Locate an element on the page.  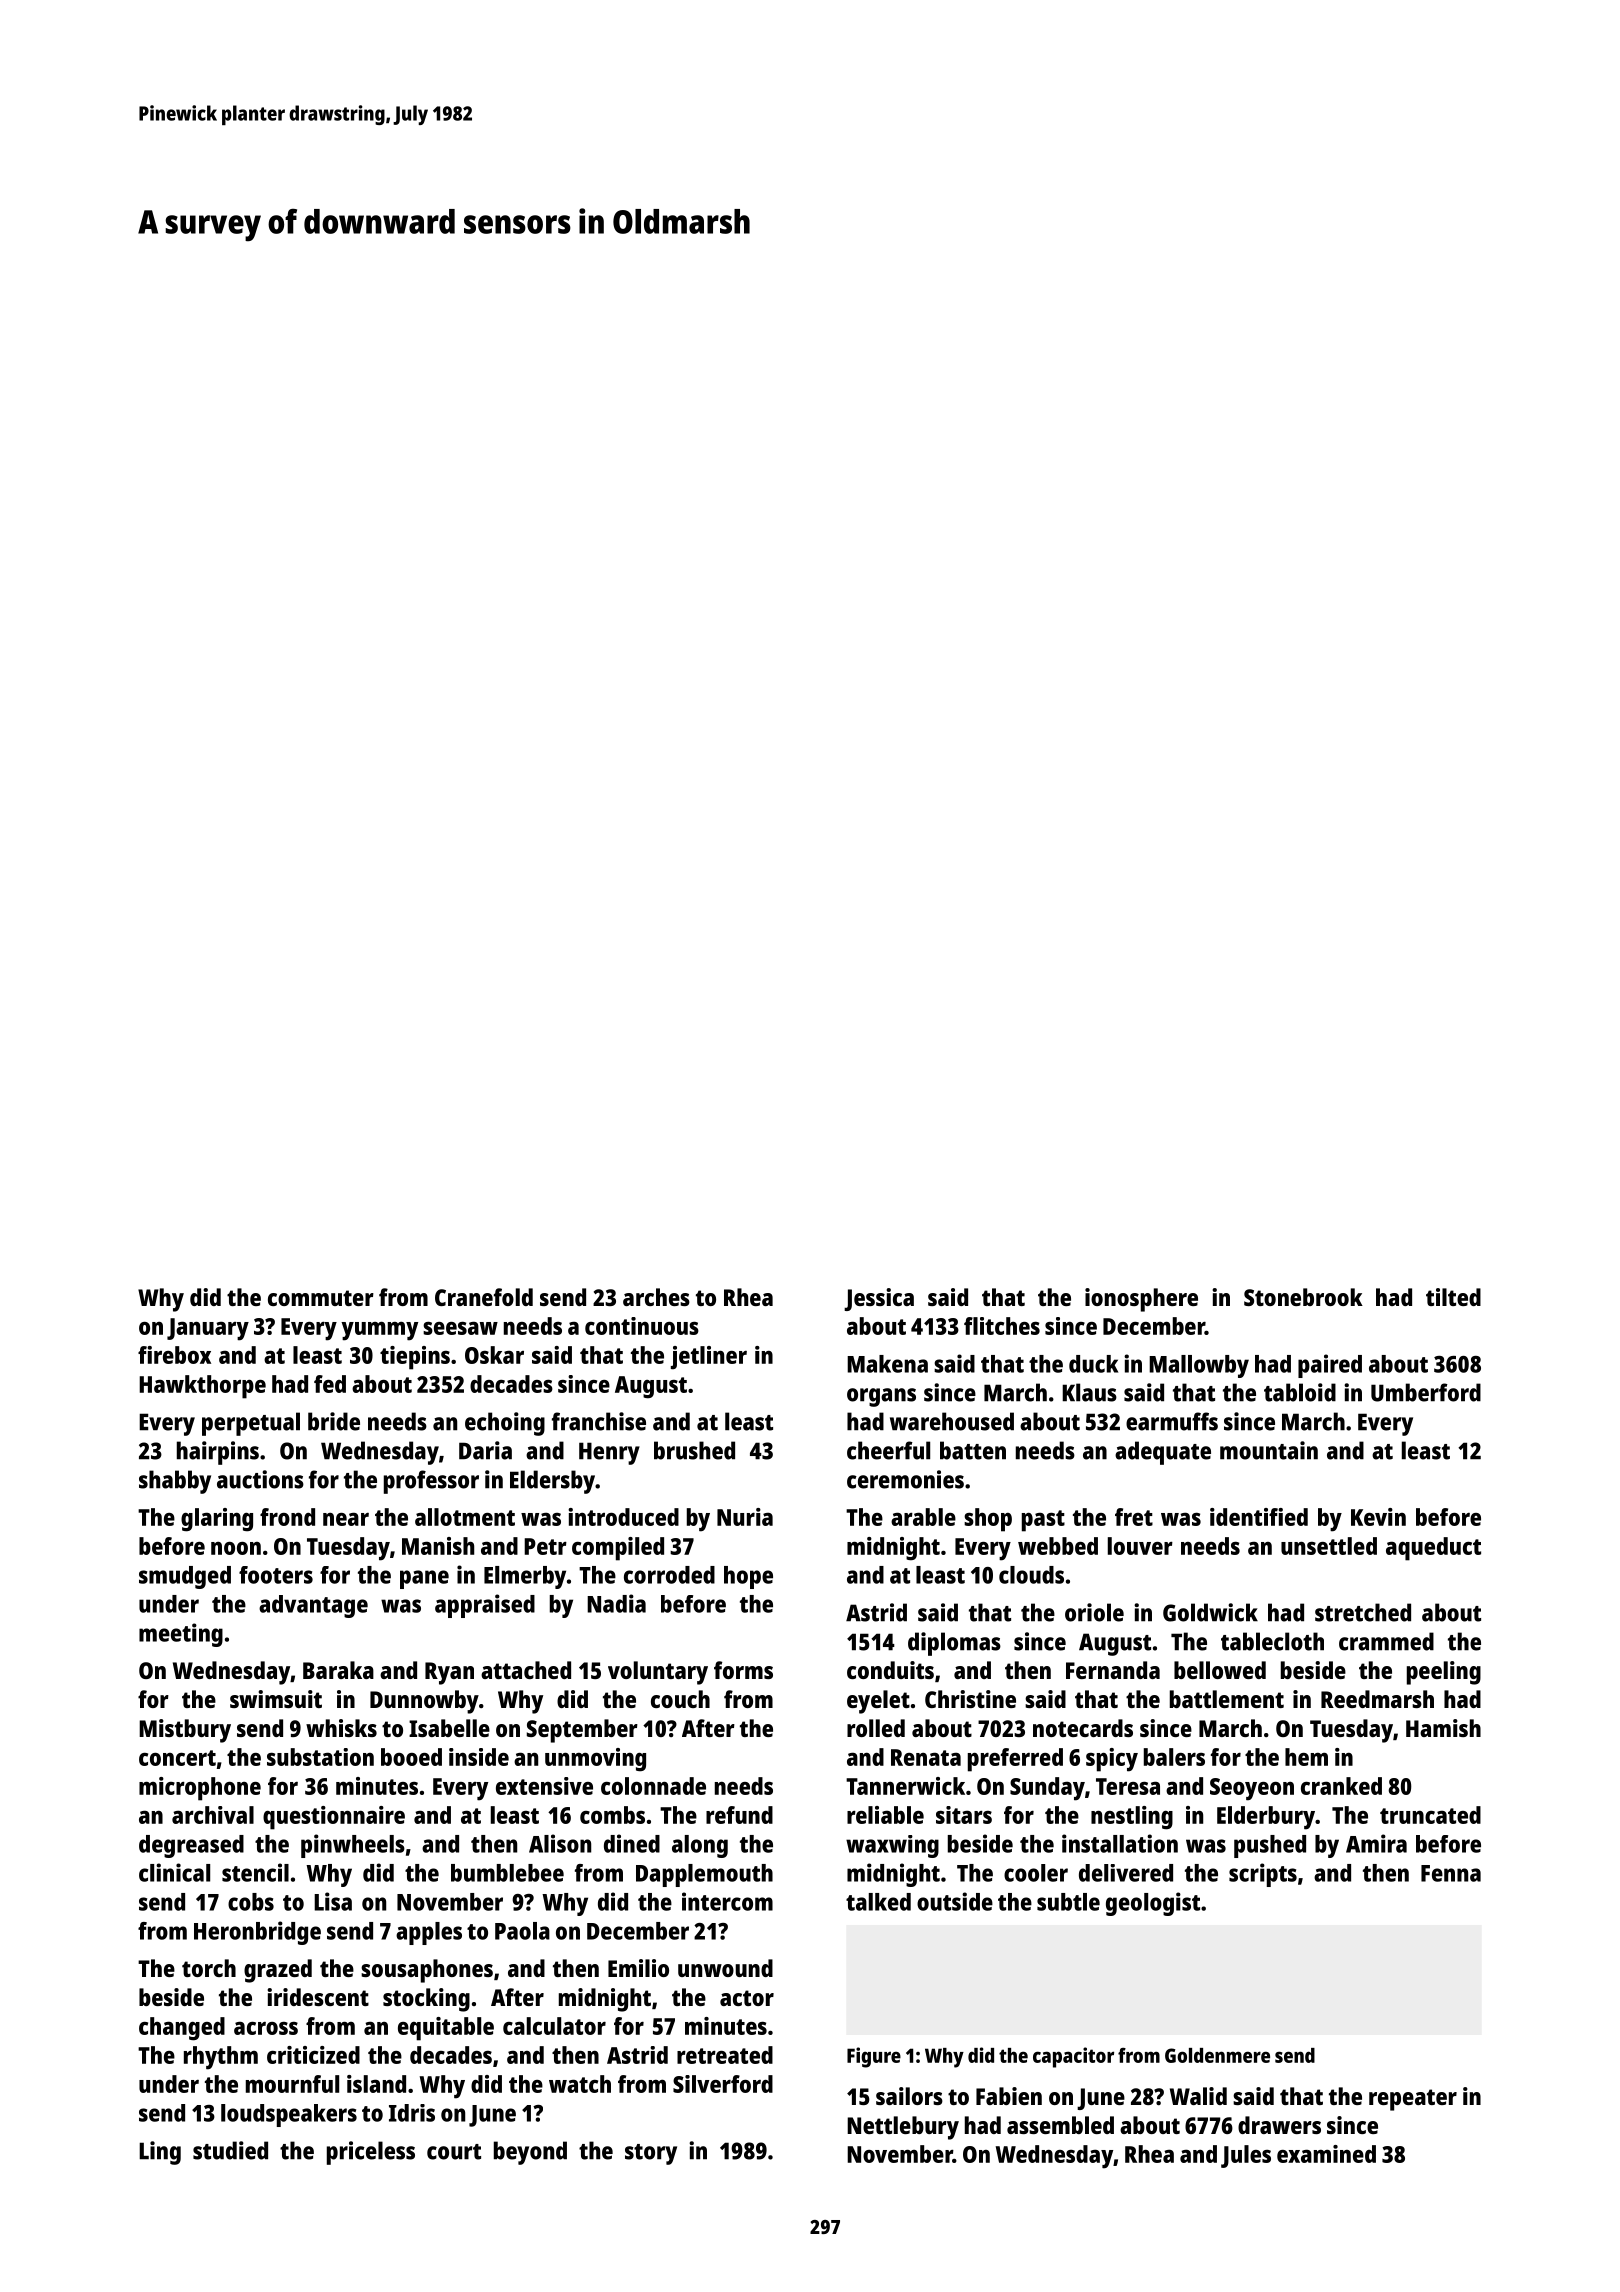
preferred is located at coordinates (1015, 1760).
